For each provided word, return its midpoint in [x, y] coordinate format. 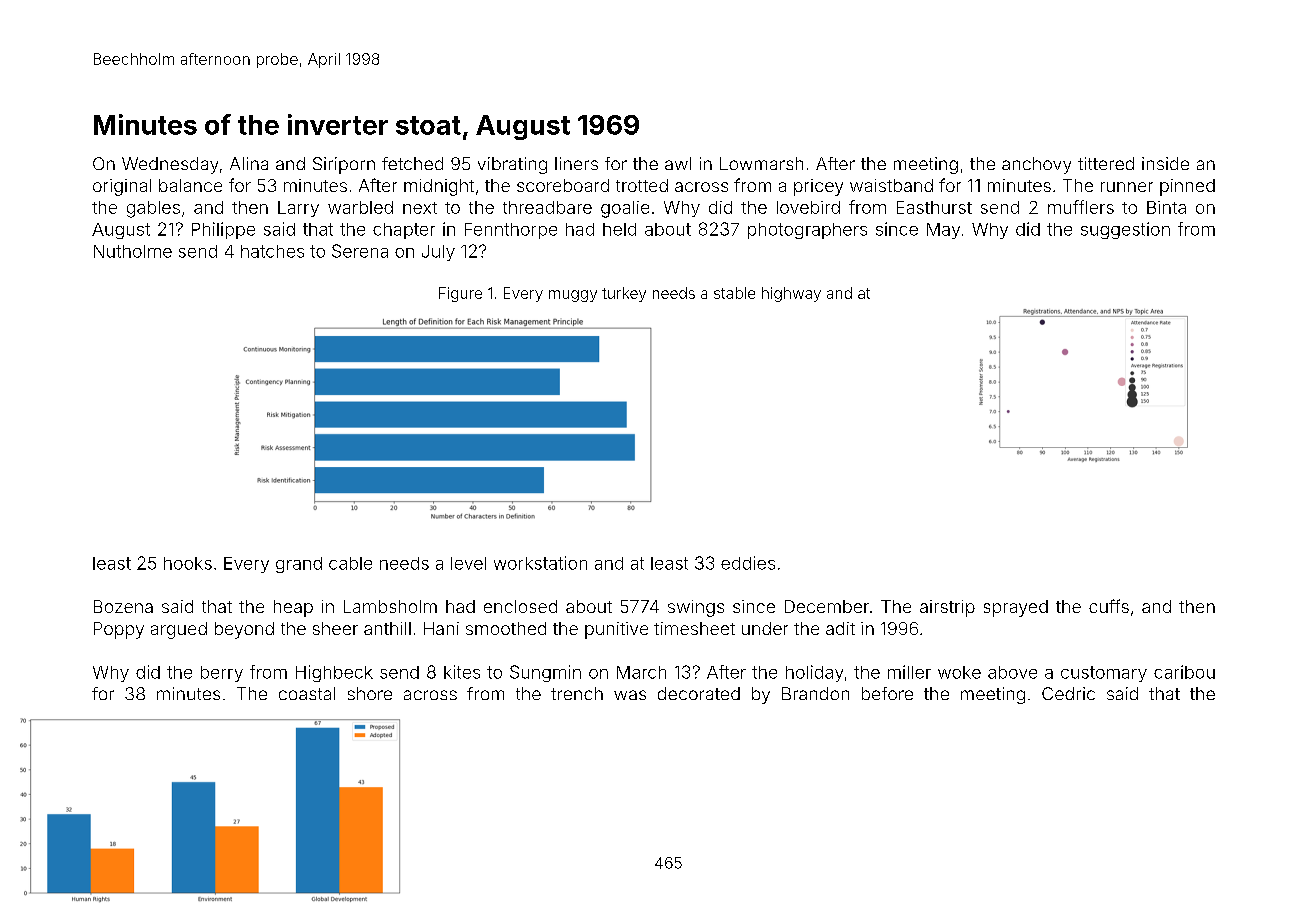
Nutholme [133, 251]
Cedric [1068, 693]
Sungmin [545, 673]
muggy [573, 296]
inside [1165, 163]
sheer [335, 628]
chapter [404, 231]
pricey [818, 187]
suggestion [1125, 230]
